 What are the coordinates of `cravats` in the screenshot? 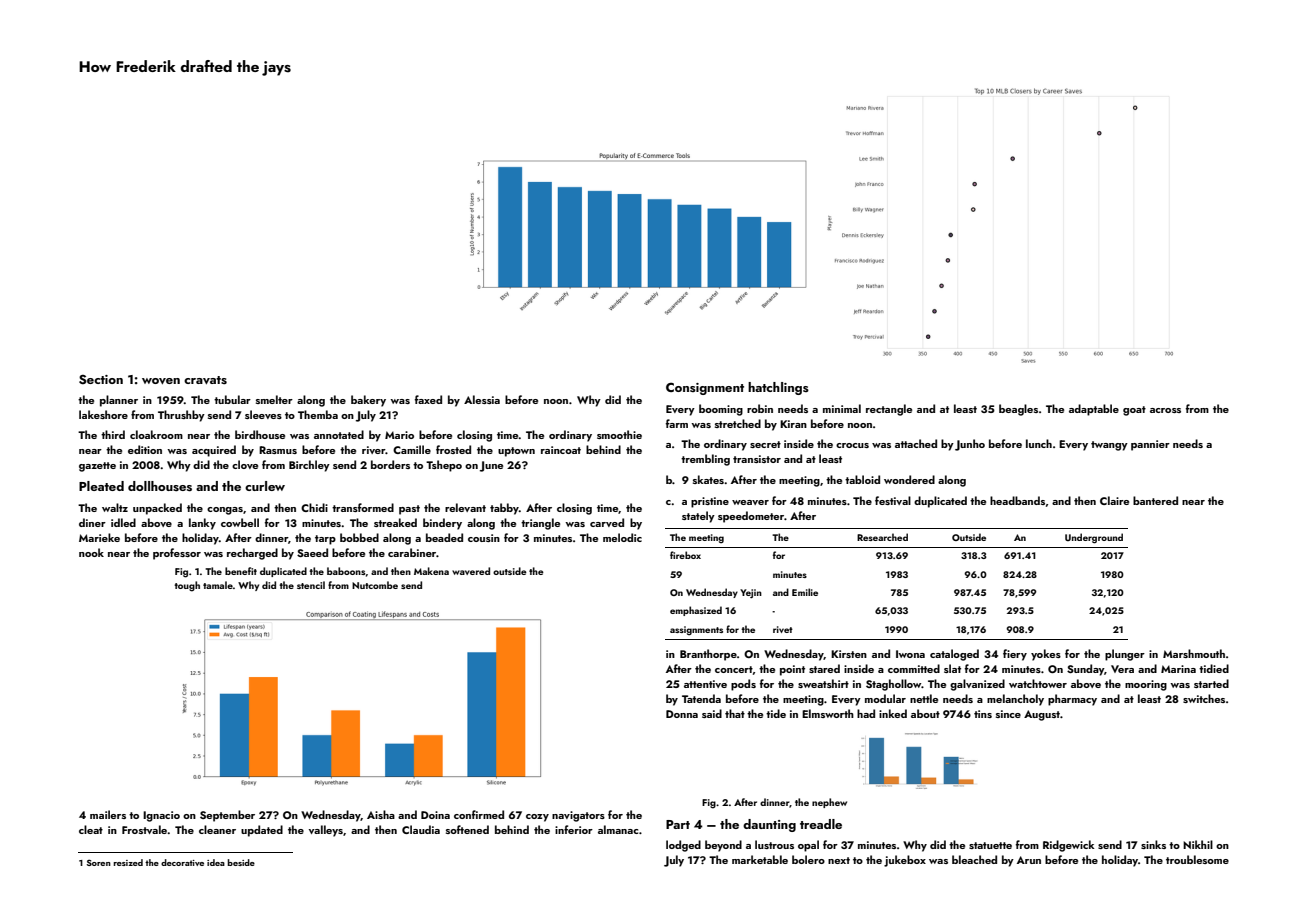 It's located at (205, 380).
